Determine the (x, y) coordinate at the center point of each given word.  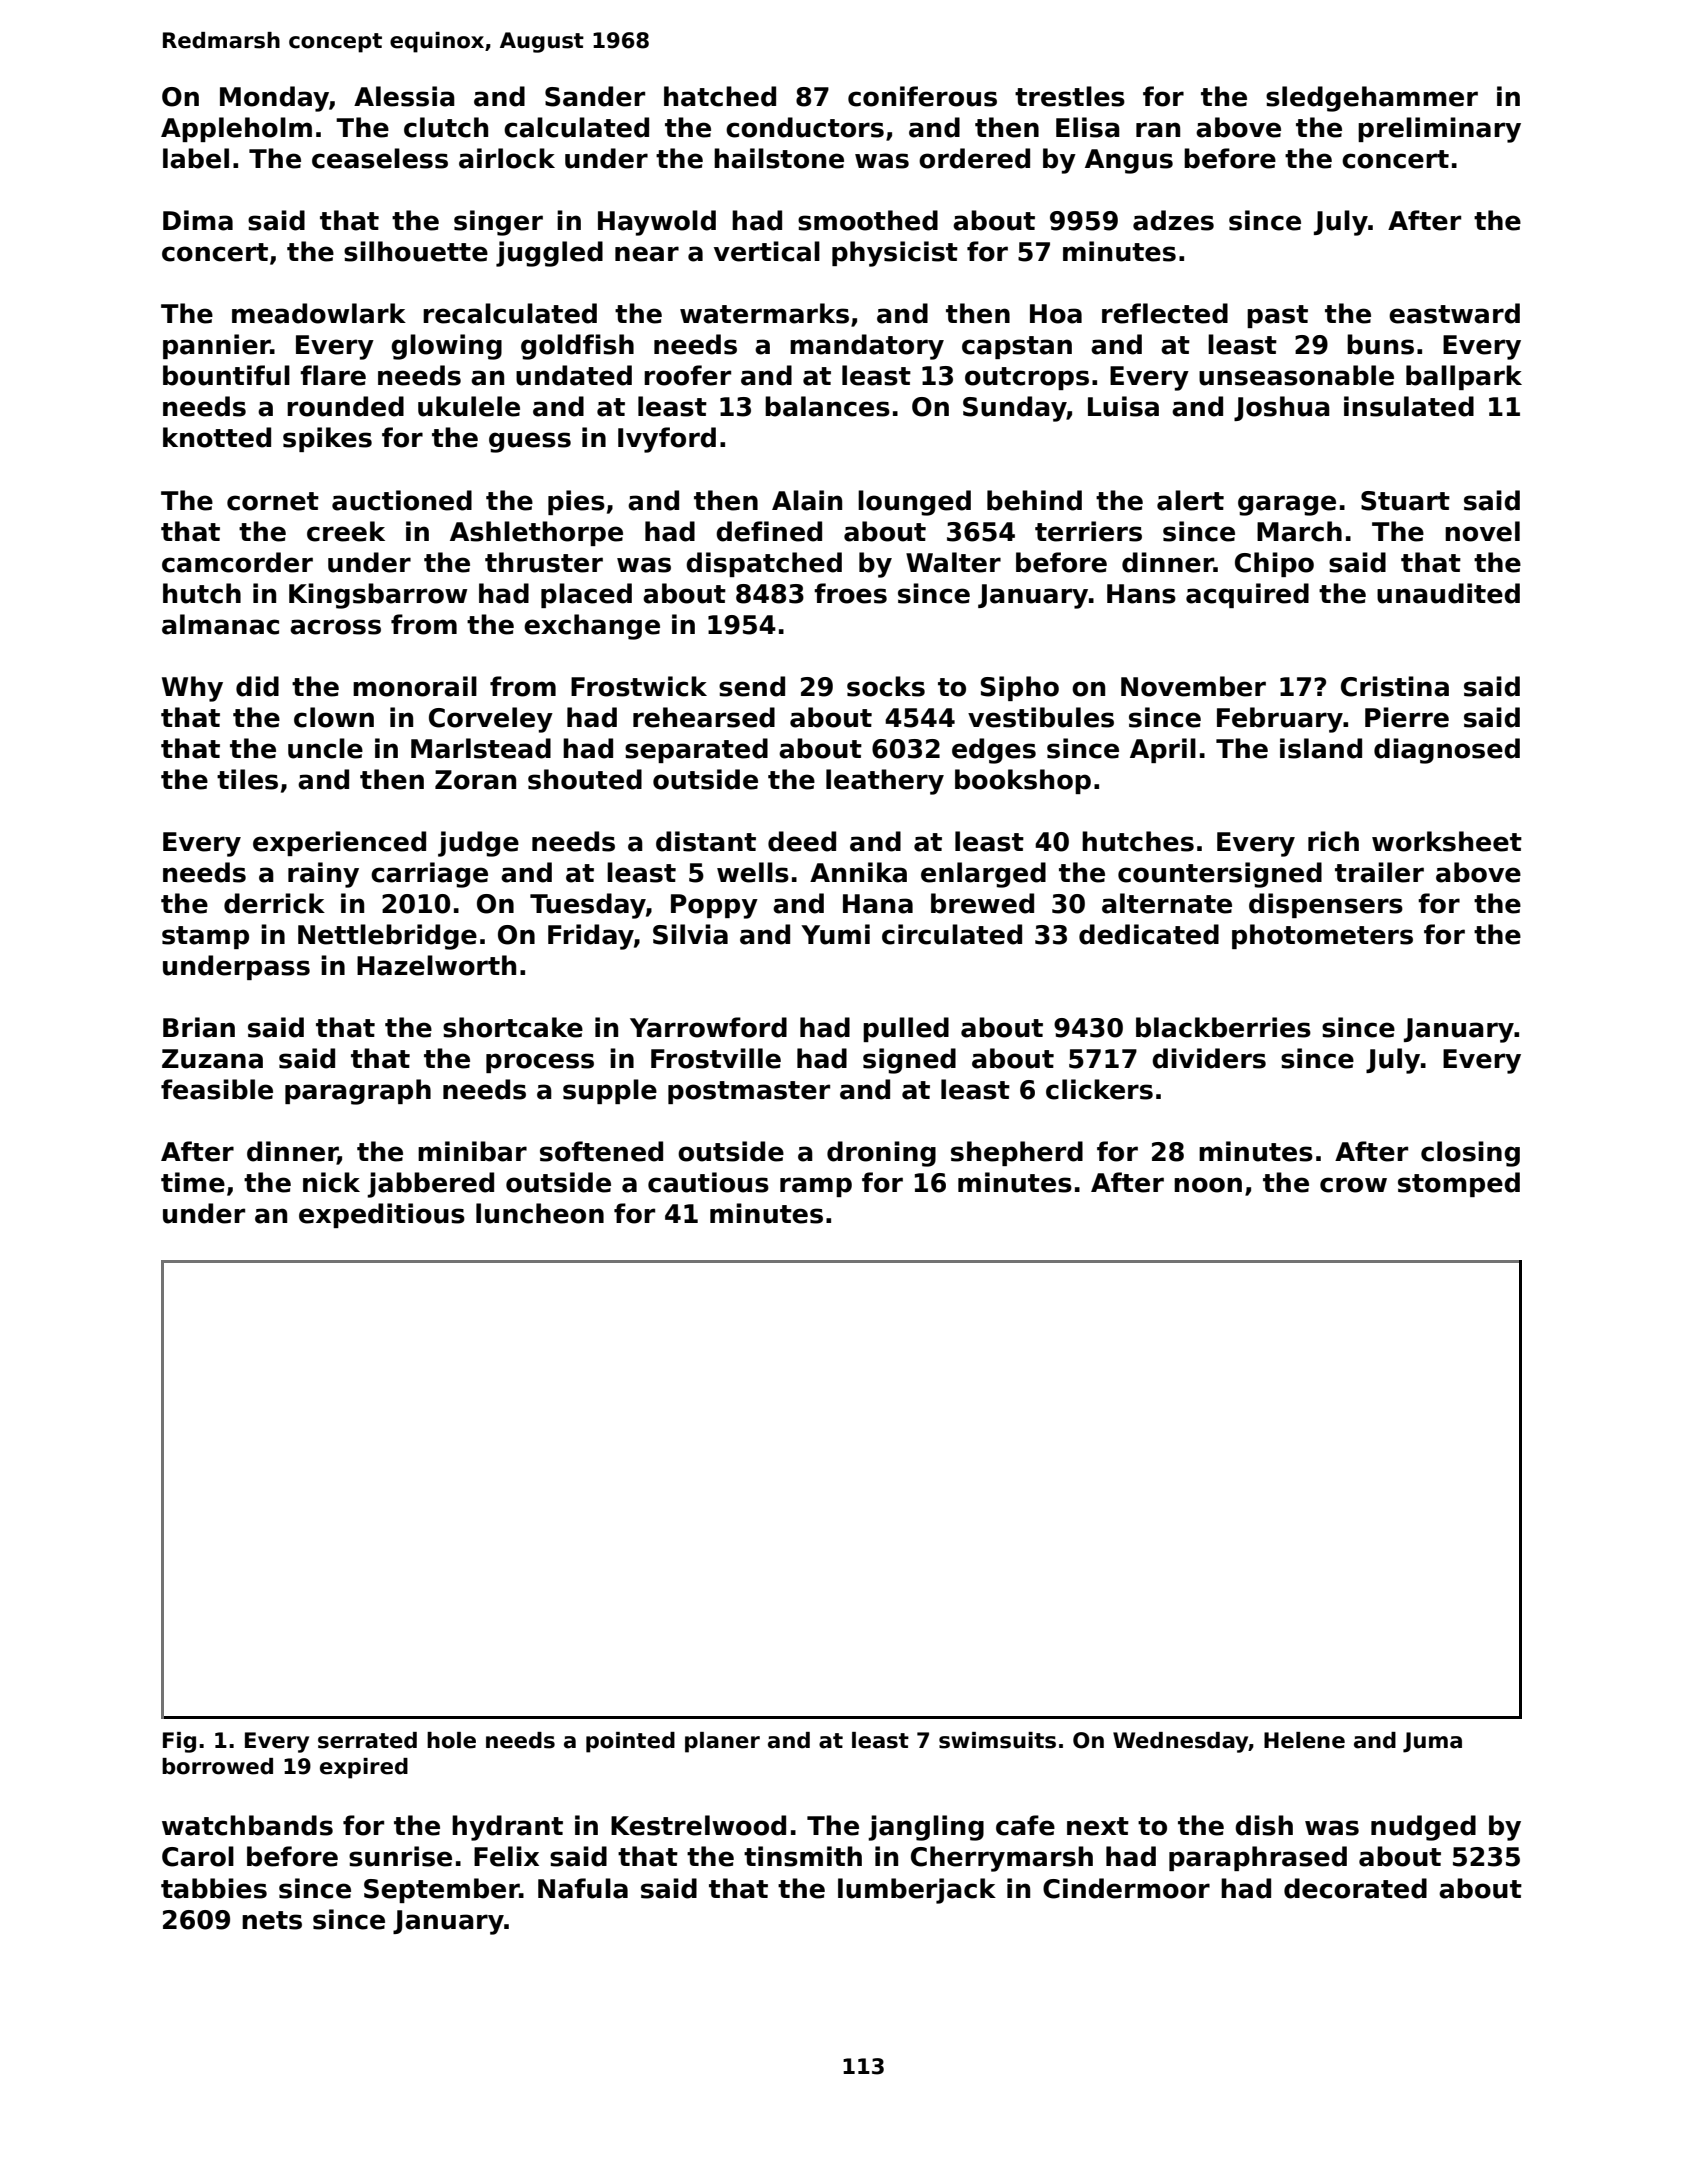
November (1193, 686)
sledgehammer (1372, 99)
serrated (367, 1740)
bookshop (1023, 781)
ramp (816, 1187)
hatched (720, 96)
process (540, 1063)
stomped (1459, 1184)
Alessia (404, 96)
